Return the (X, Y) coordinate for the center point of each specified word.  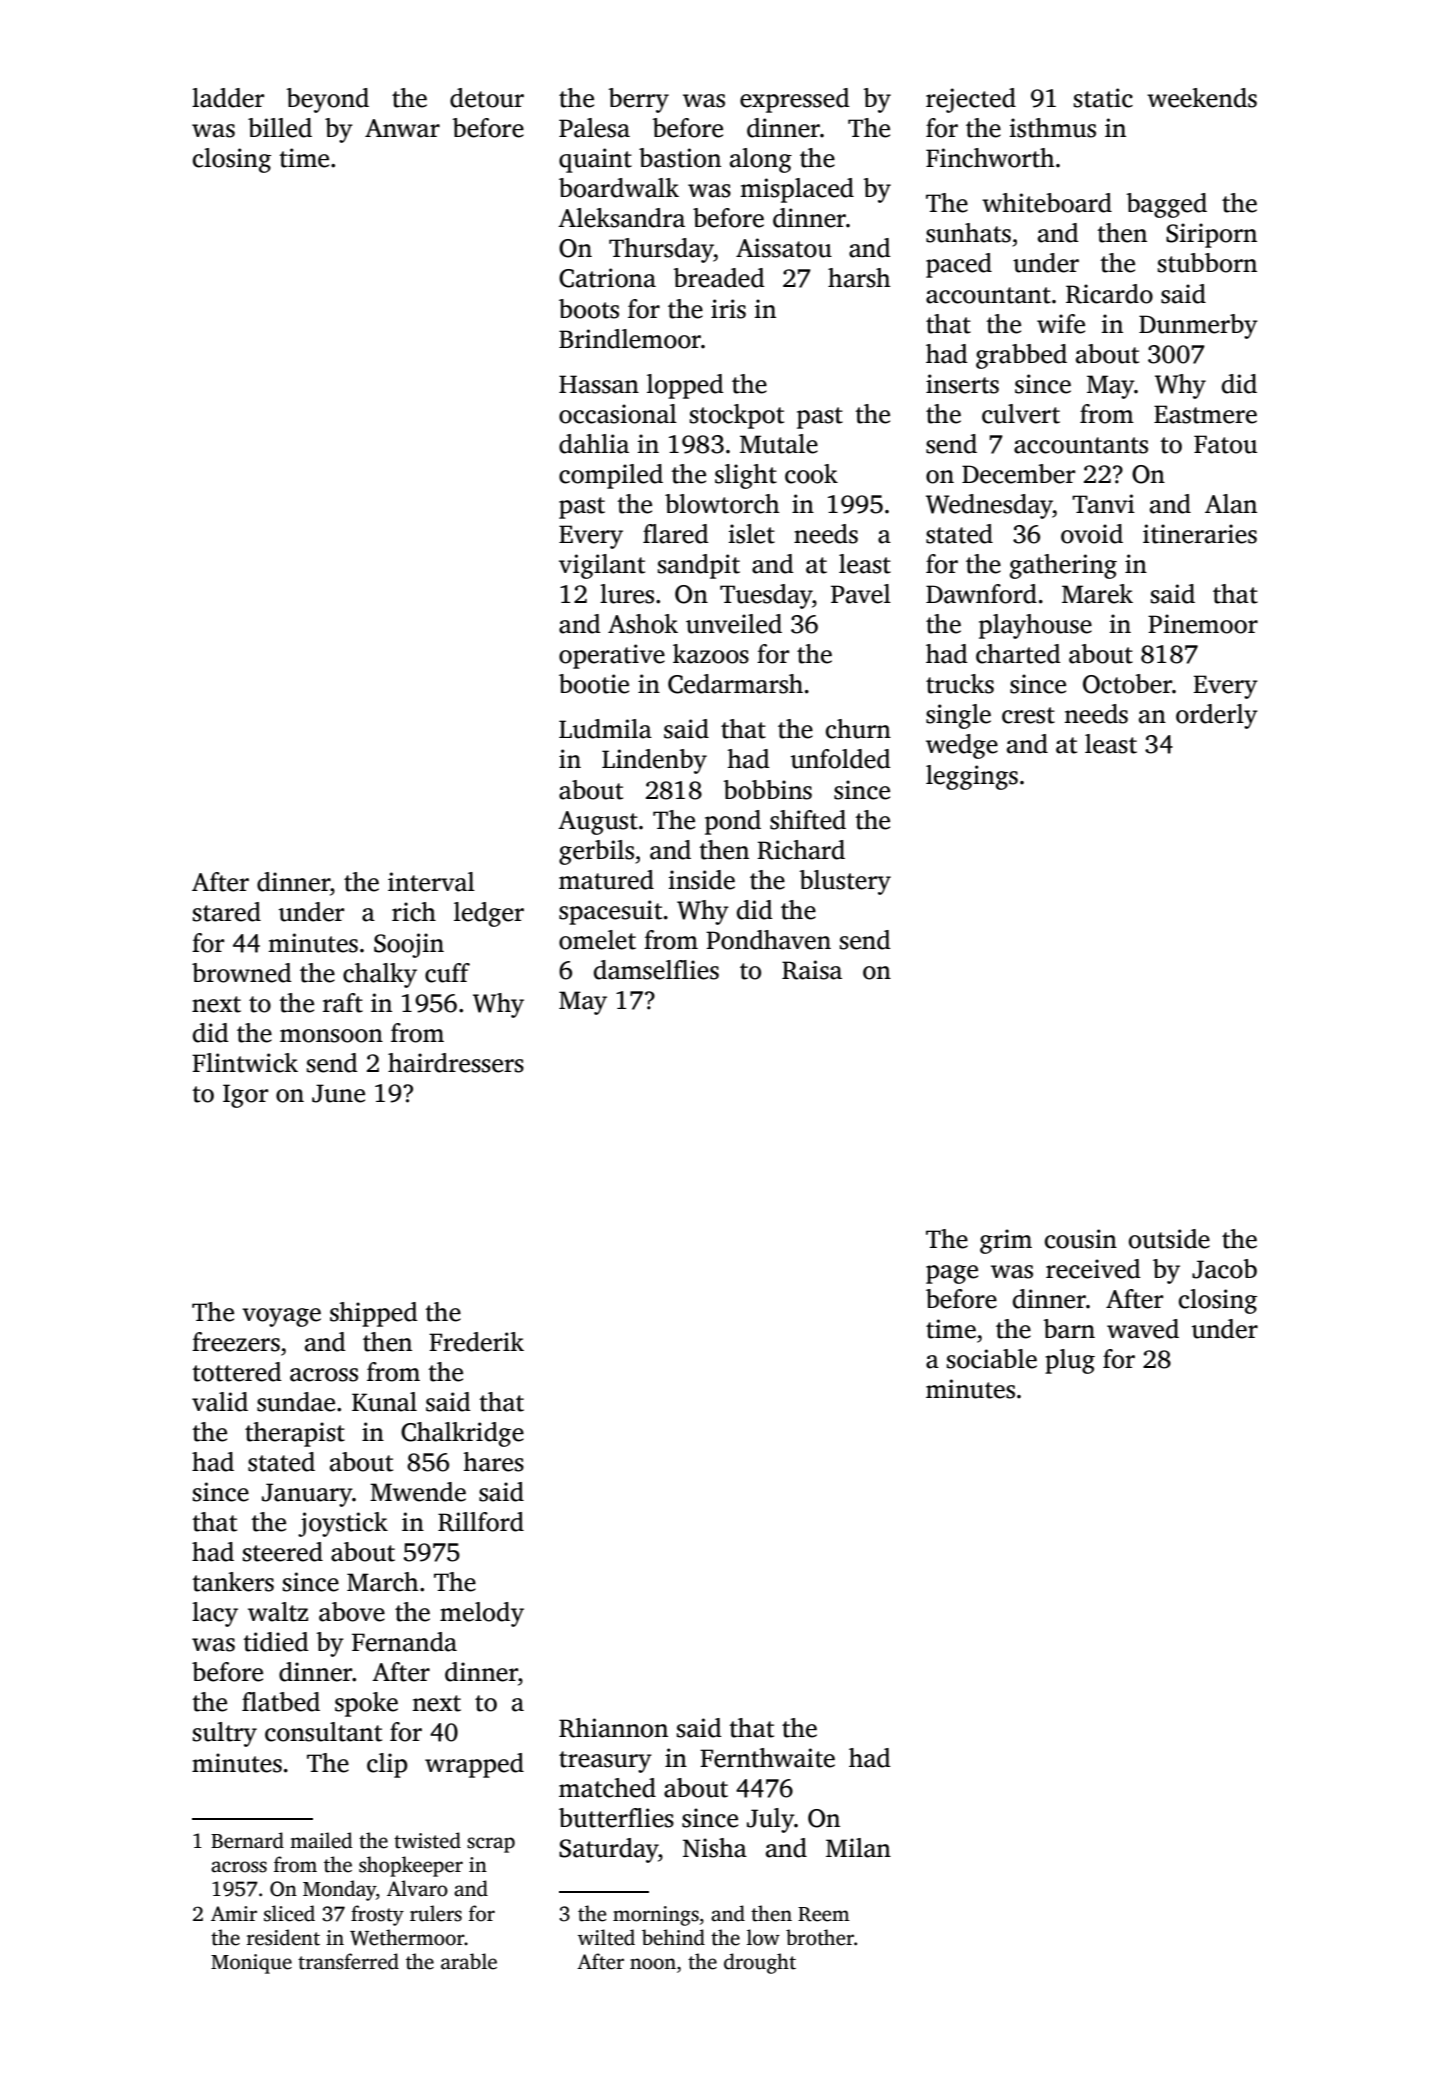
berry (638, 100)
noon (653, 1964)
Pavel (861, 594)
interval (431, 882)
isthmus (1053, 128)
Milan (858, 1848)
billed (280, 128)
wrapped (474, 1765)
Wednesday (989, 506)
